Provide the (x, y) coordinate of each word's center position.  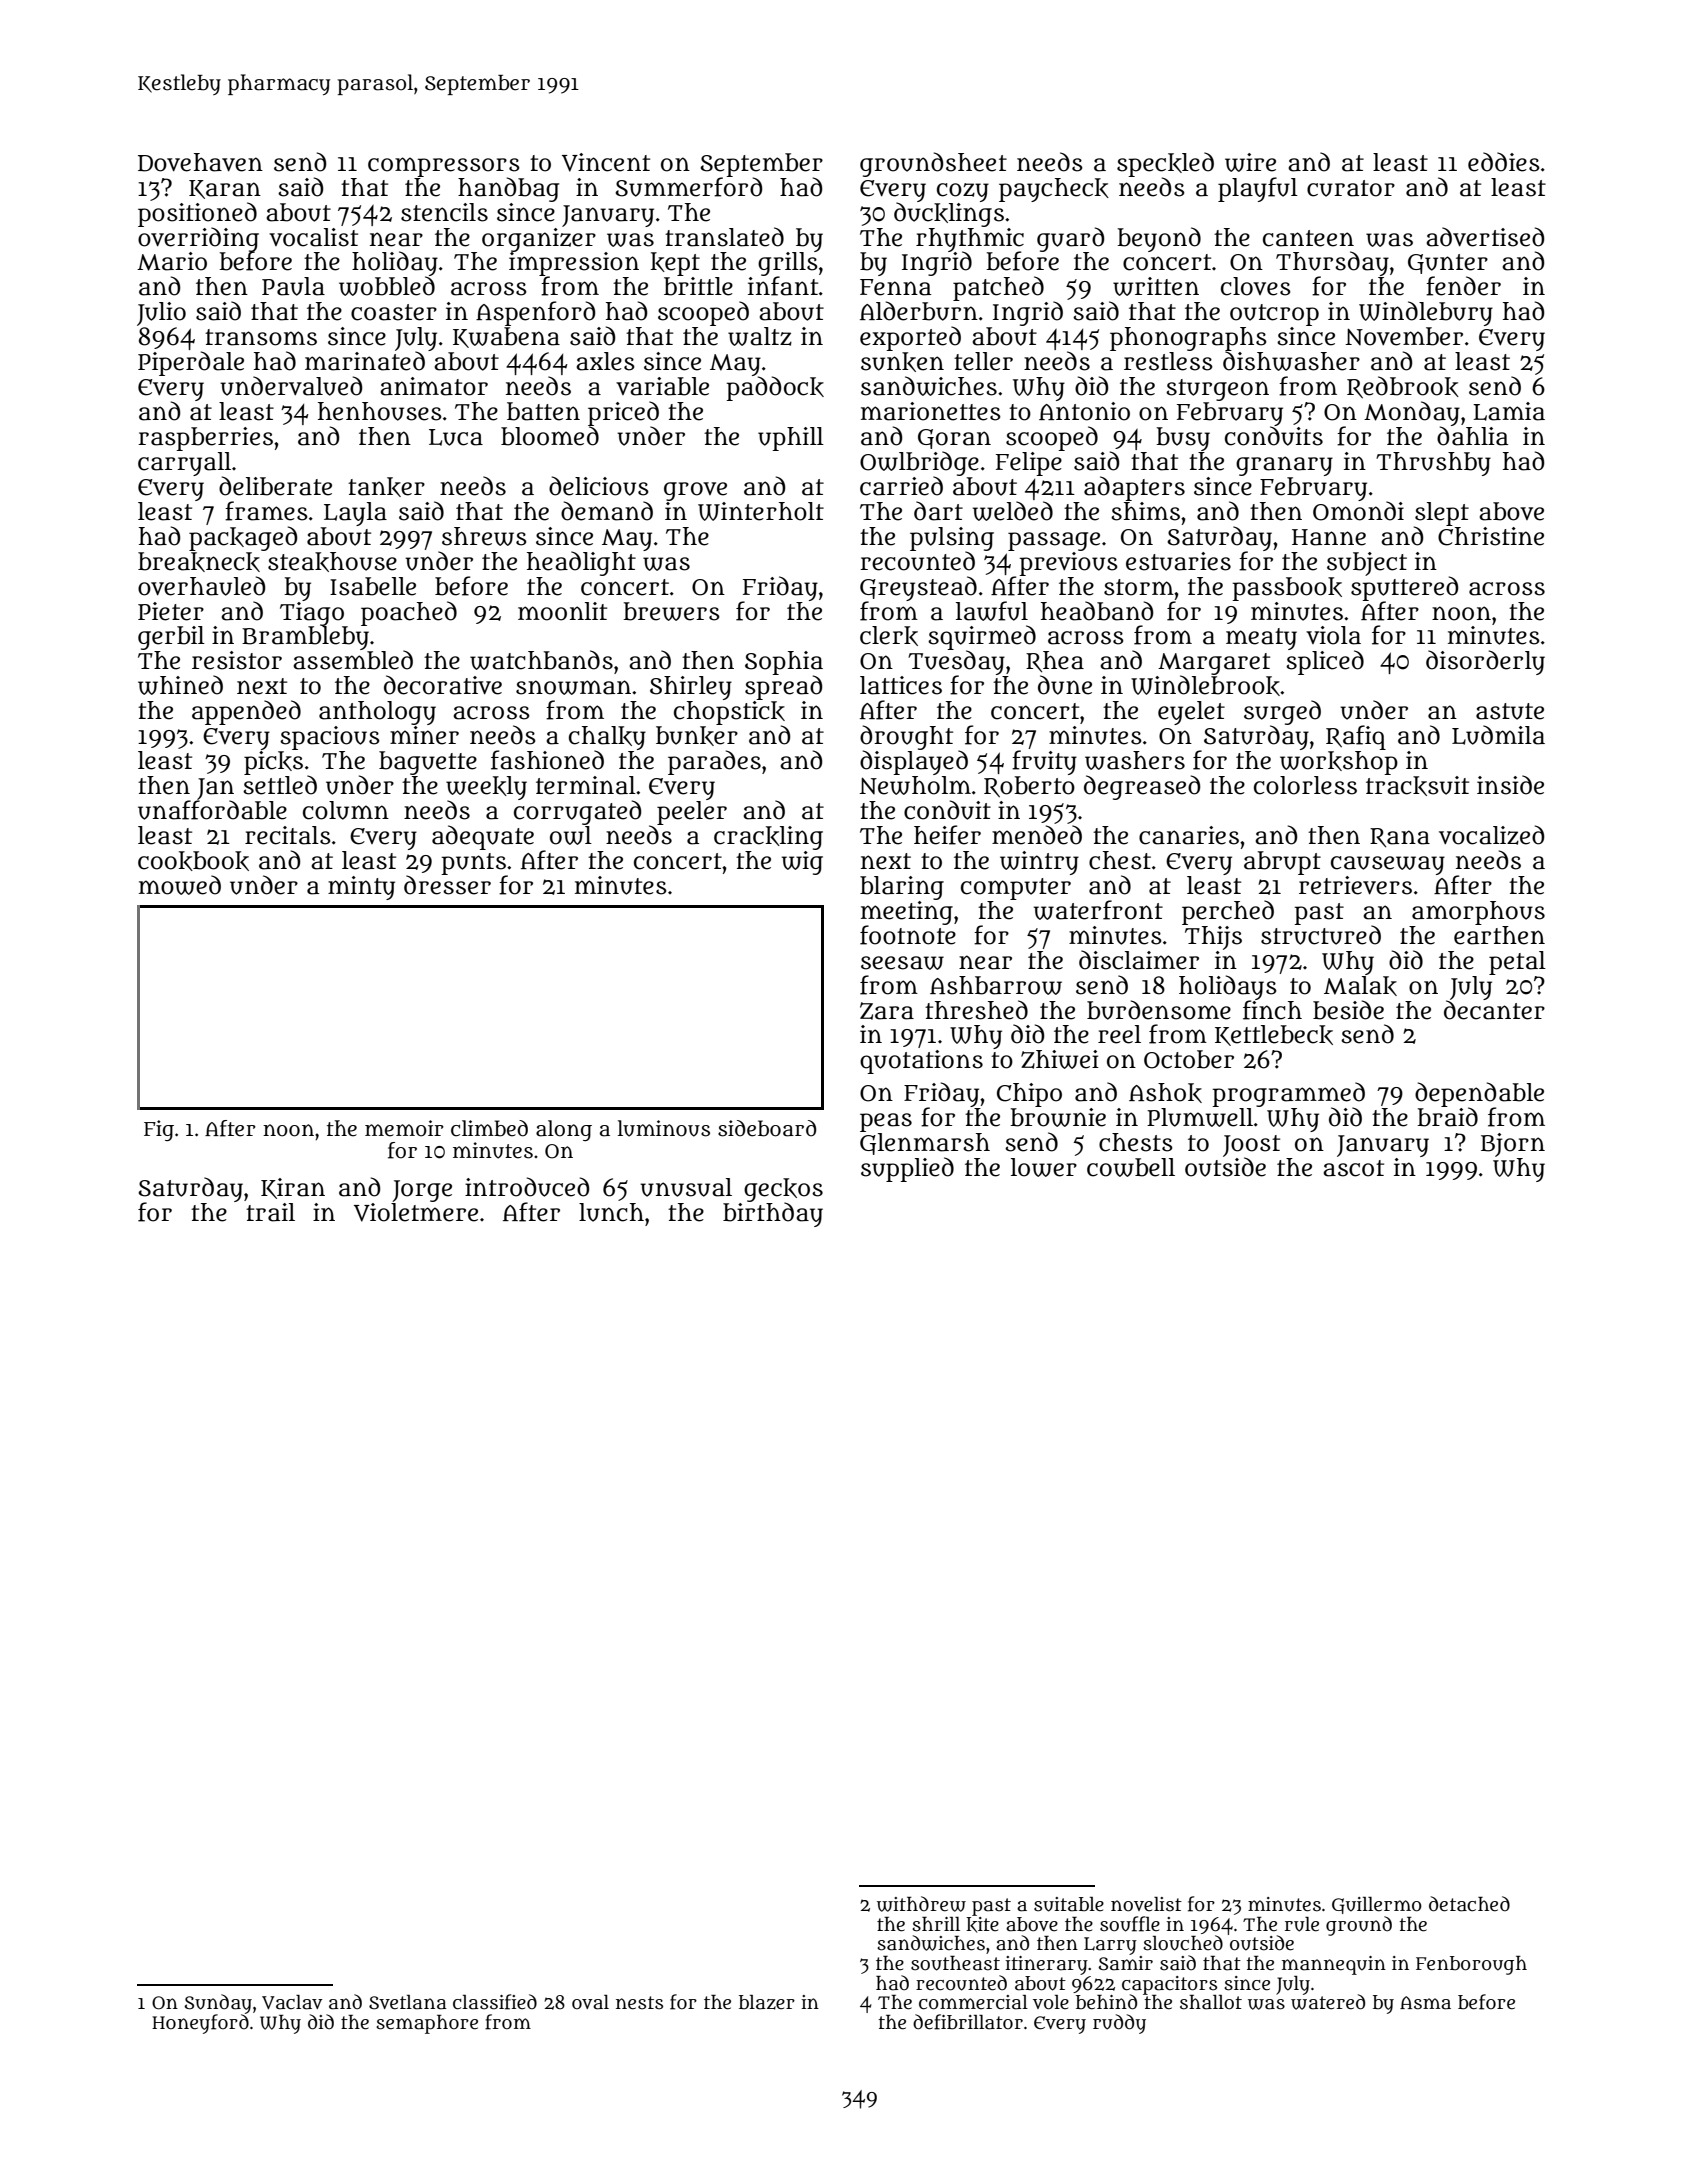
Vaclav (292, 2002)
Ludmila (1498, 735)
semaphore (427, 2024)
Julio (161, 314)
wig (802, 863)
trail (270, 1212)
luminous (664, 1128)
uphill (791, 439)
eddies (1504, 162)
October (1189, 1059)
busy (1183, 439)
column (346, 810)
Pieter (171, 611)
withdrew (921, 1904)
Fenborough (1471, 1965)
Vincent (606, 162)
